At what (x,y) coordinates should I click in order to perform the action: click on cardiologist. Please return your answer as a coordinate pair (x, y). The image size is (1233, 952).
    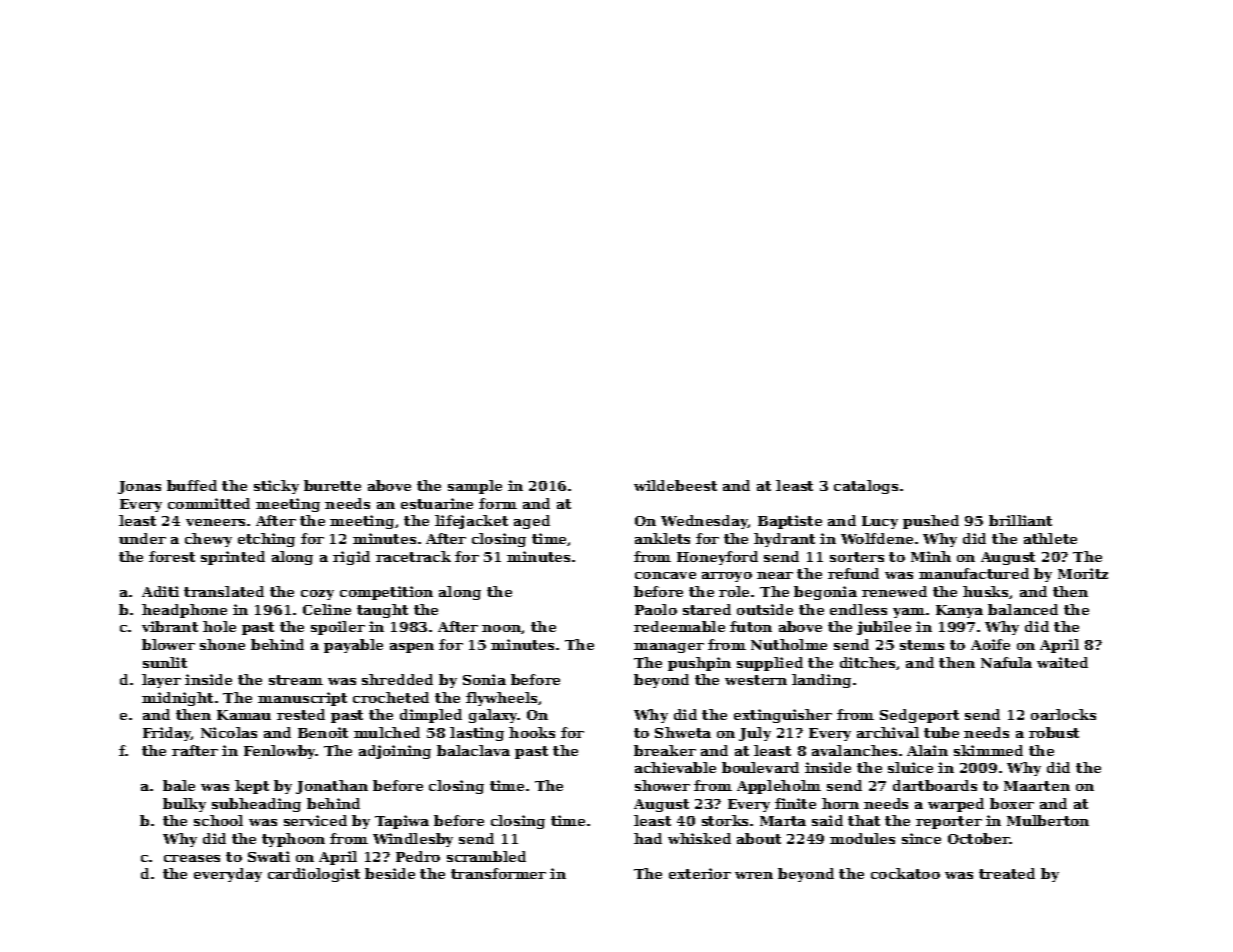
    Looking at the image, I should click on (314, 875).
